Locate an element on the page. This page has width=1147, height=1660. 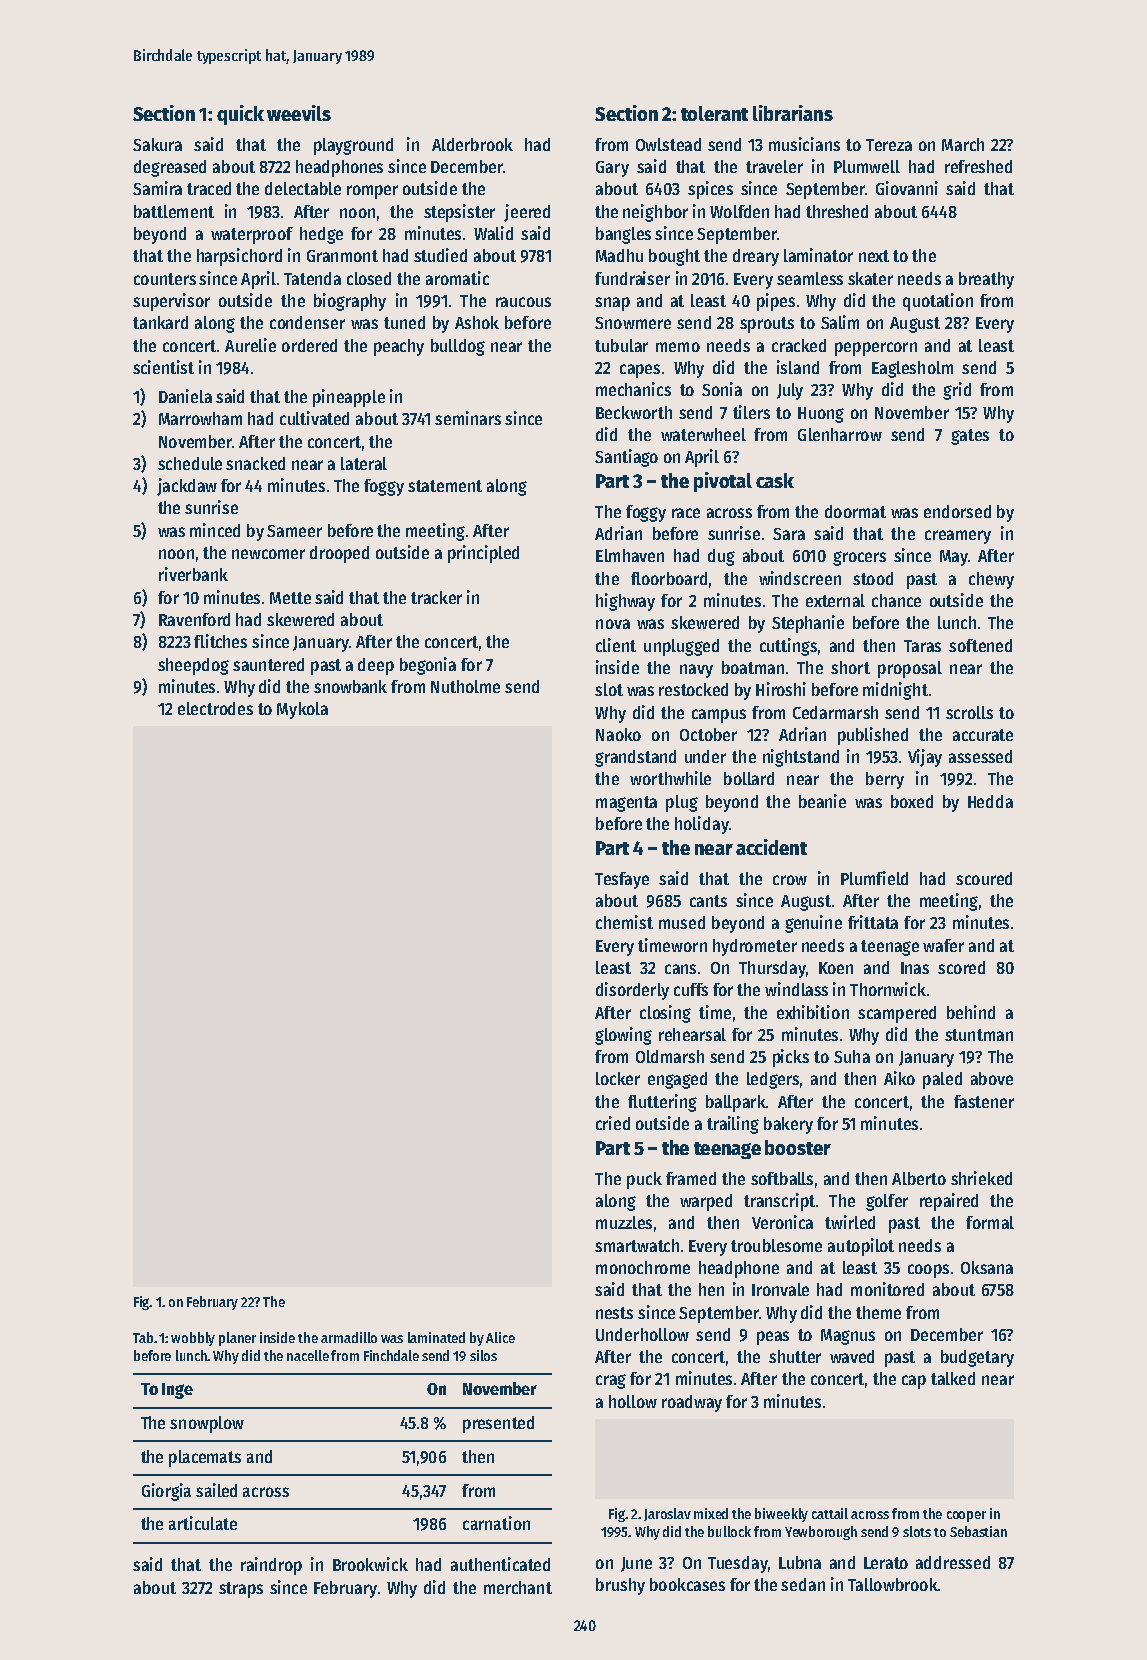
endorsed is located at coordinates (957, 511).
